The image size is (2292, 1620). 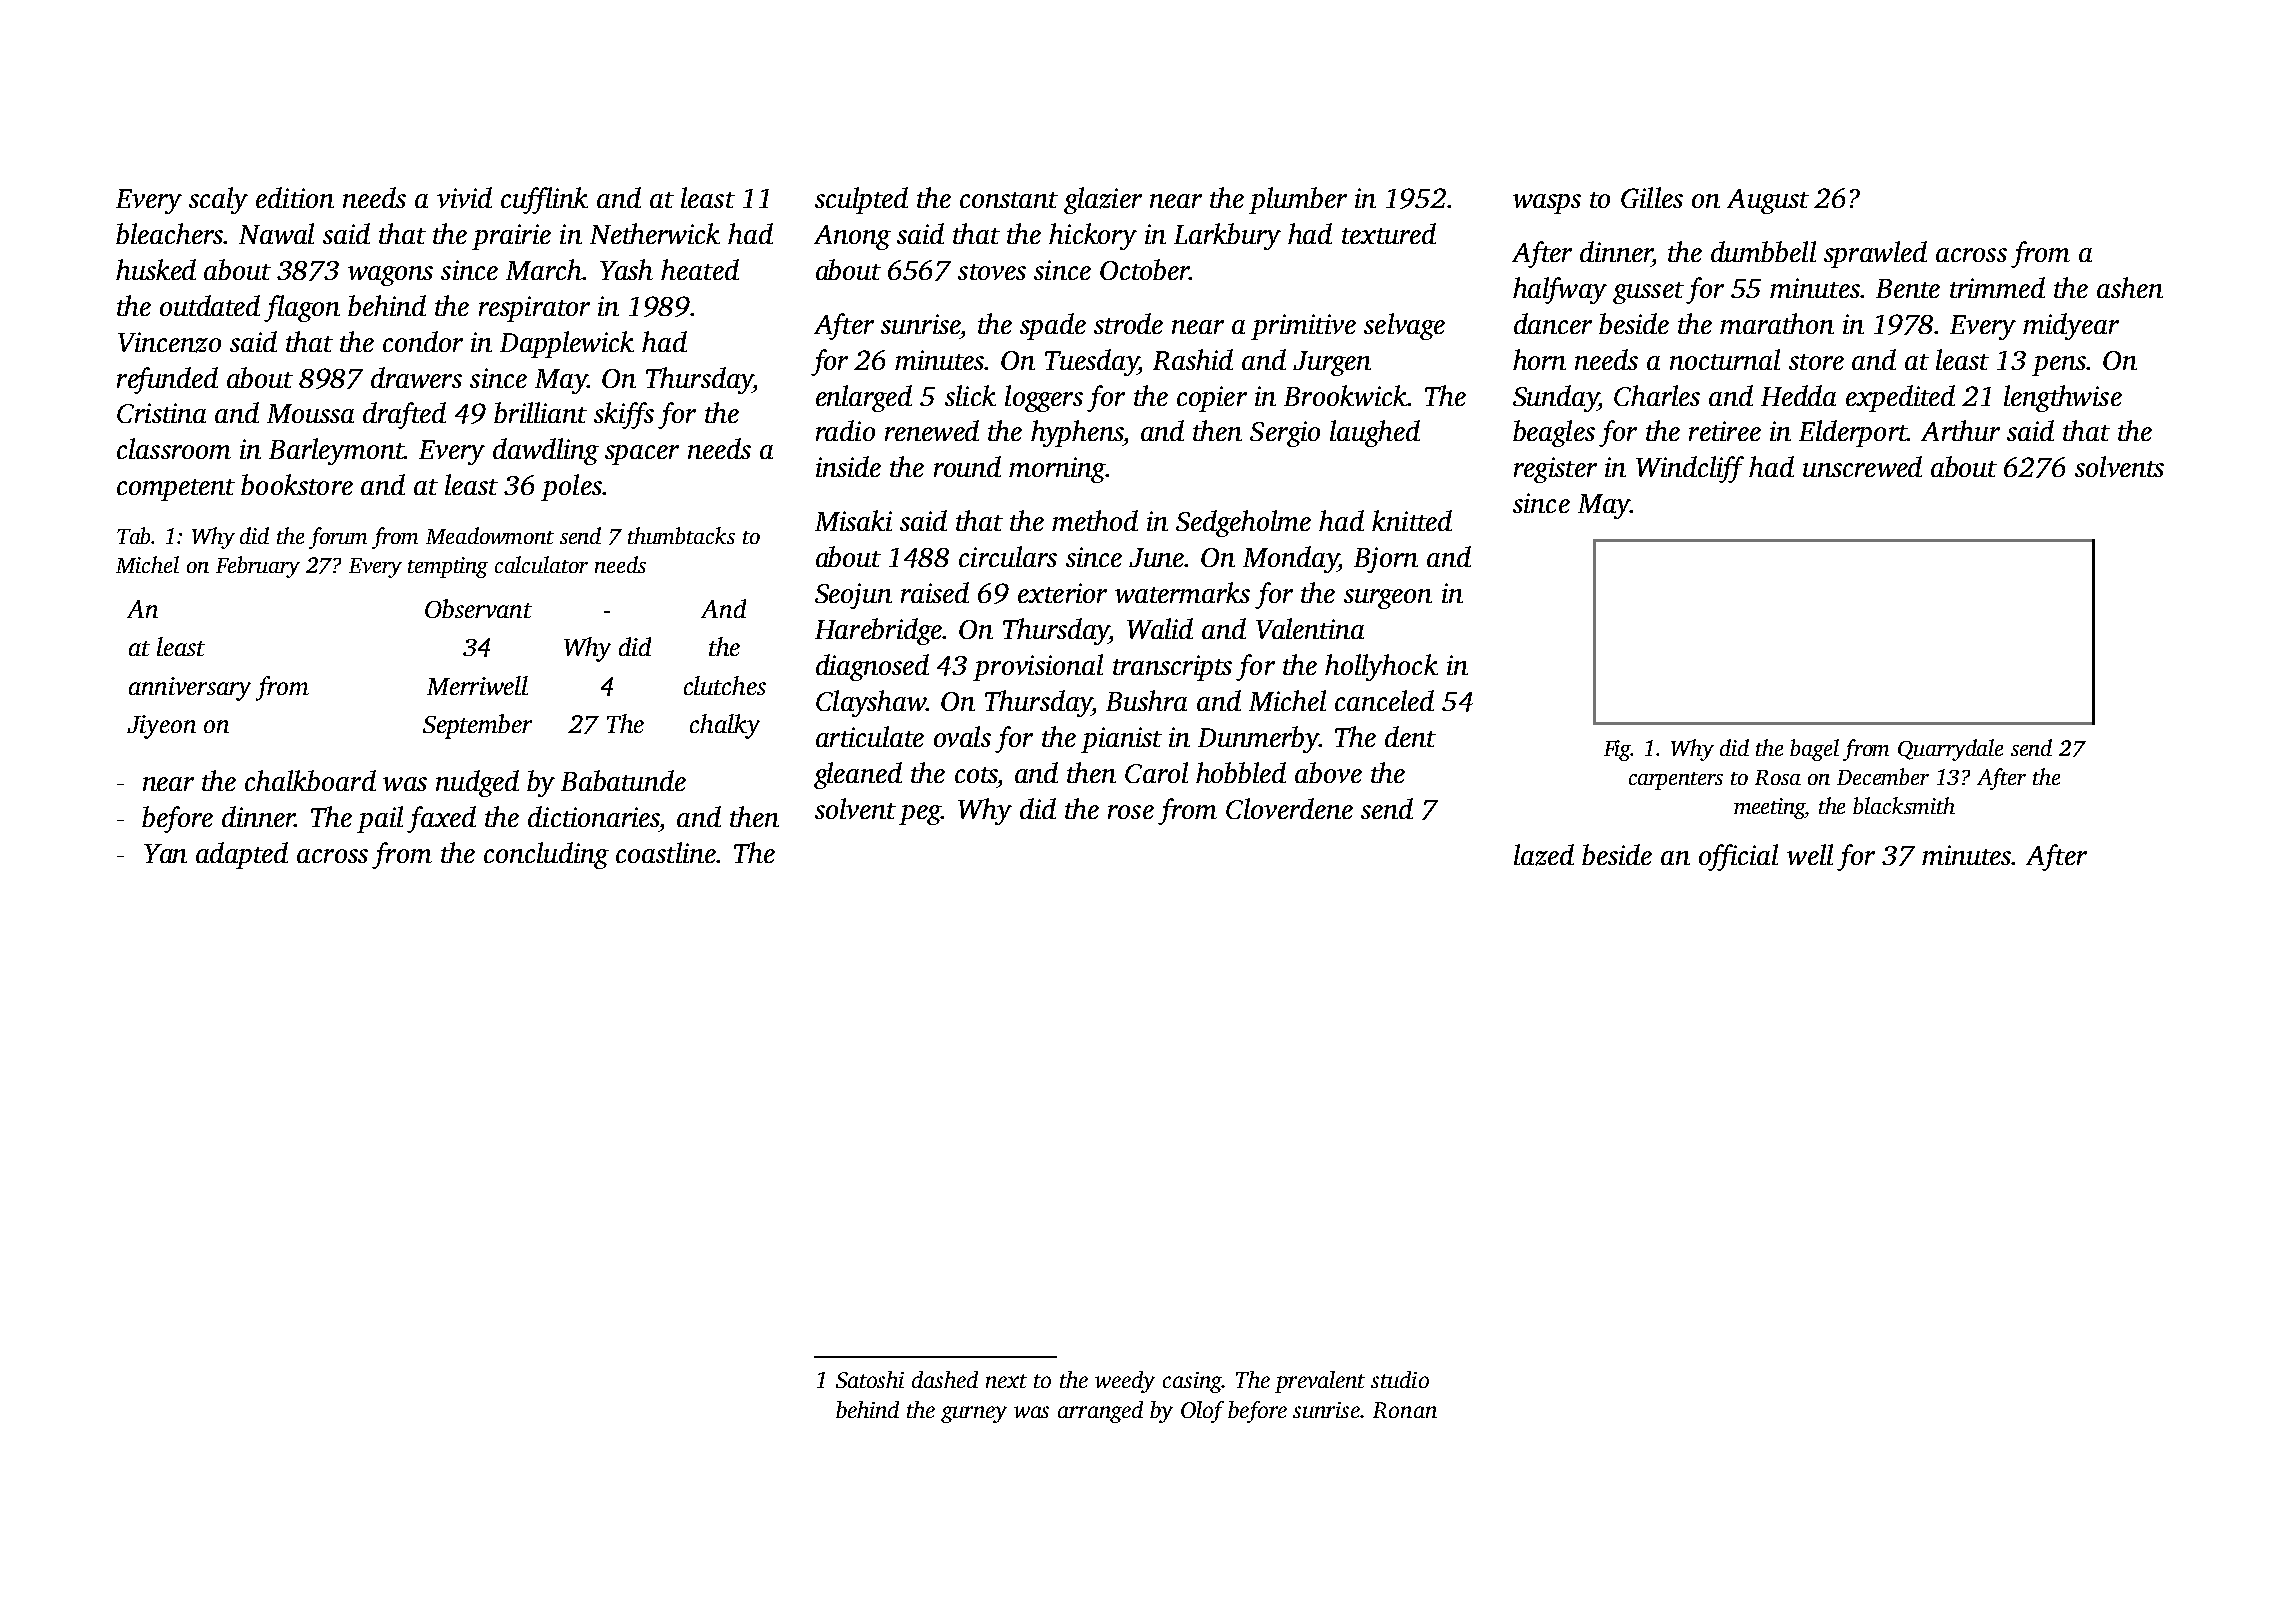 What do you see at coordinates (390, 276) in the document?
I see `wagons` at bounding box center [390, 276].
